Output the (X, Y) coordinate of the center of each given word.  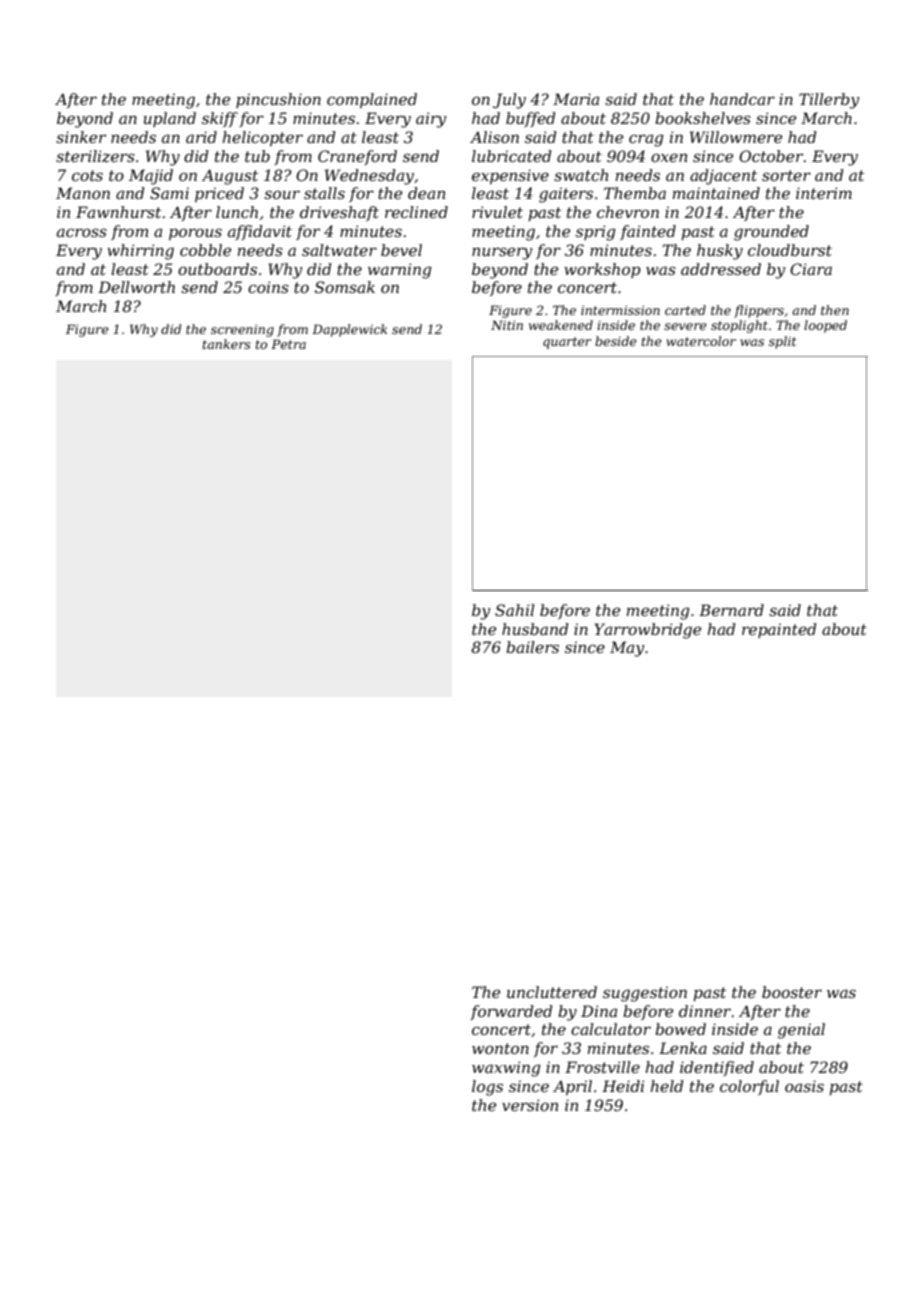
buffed (531, 119)
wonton (500, 1048)
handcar (742, 99)
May (627, 649)
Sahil (515, 610)
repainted (779, 630)
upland (170, 119)
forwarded (511, 1012)
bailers (532, 647)
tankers (227, 344)
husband (535, 629)
